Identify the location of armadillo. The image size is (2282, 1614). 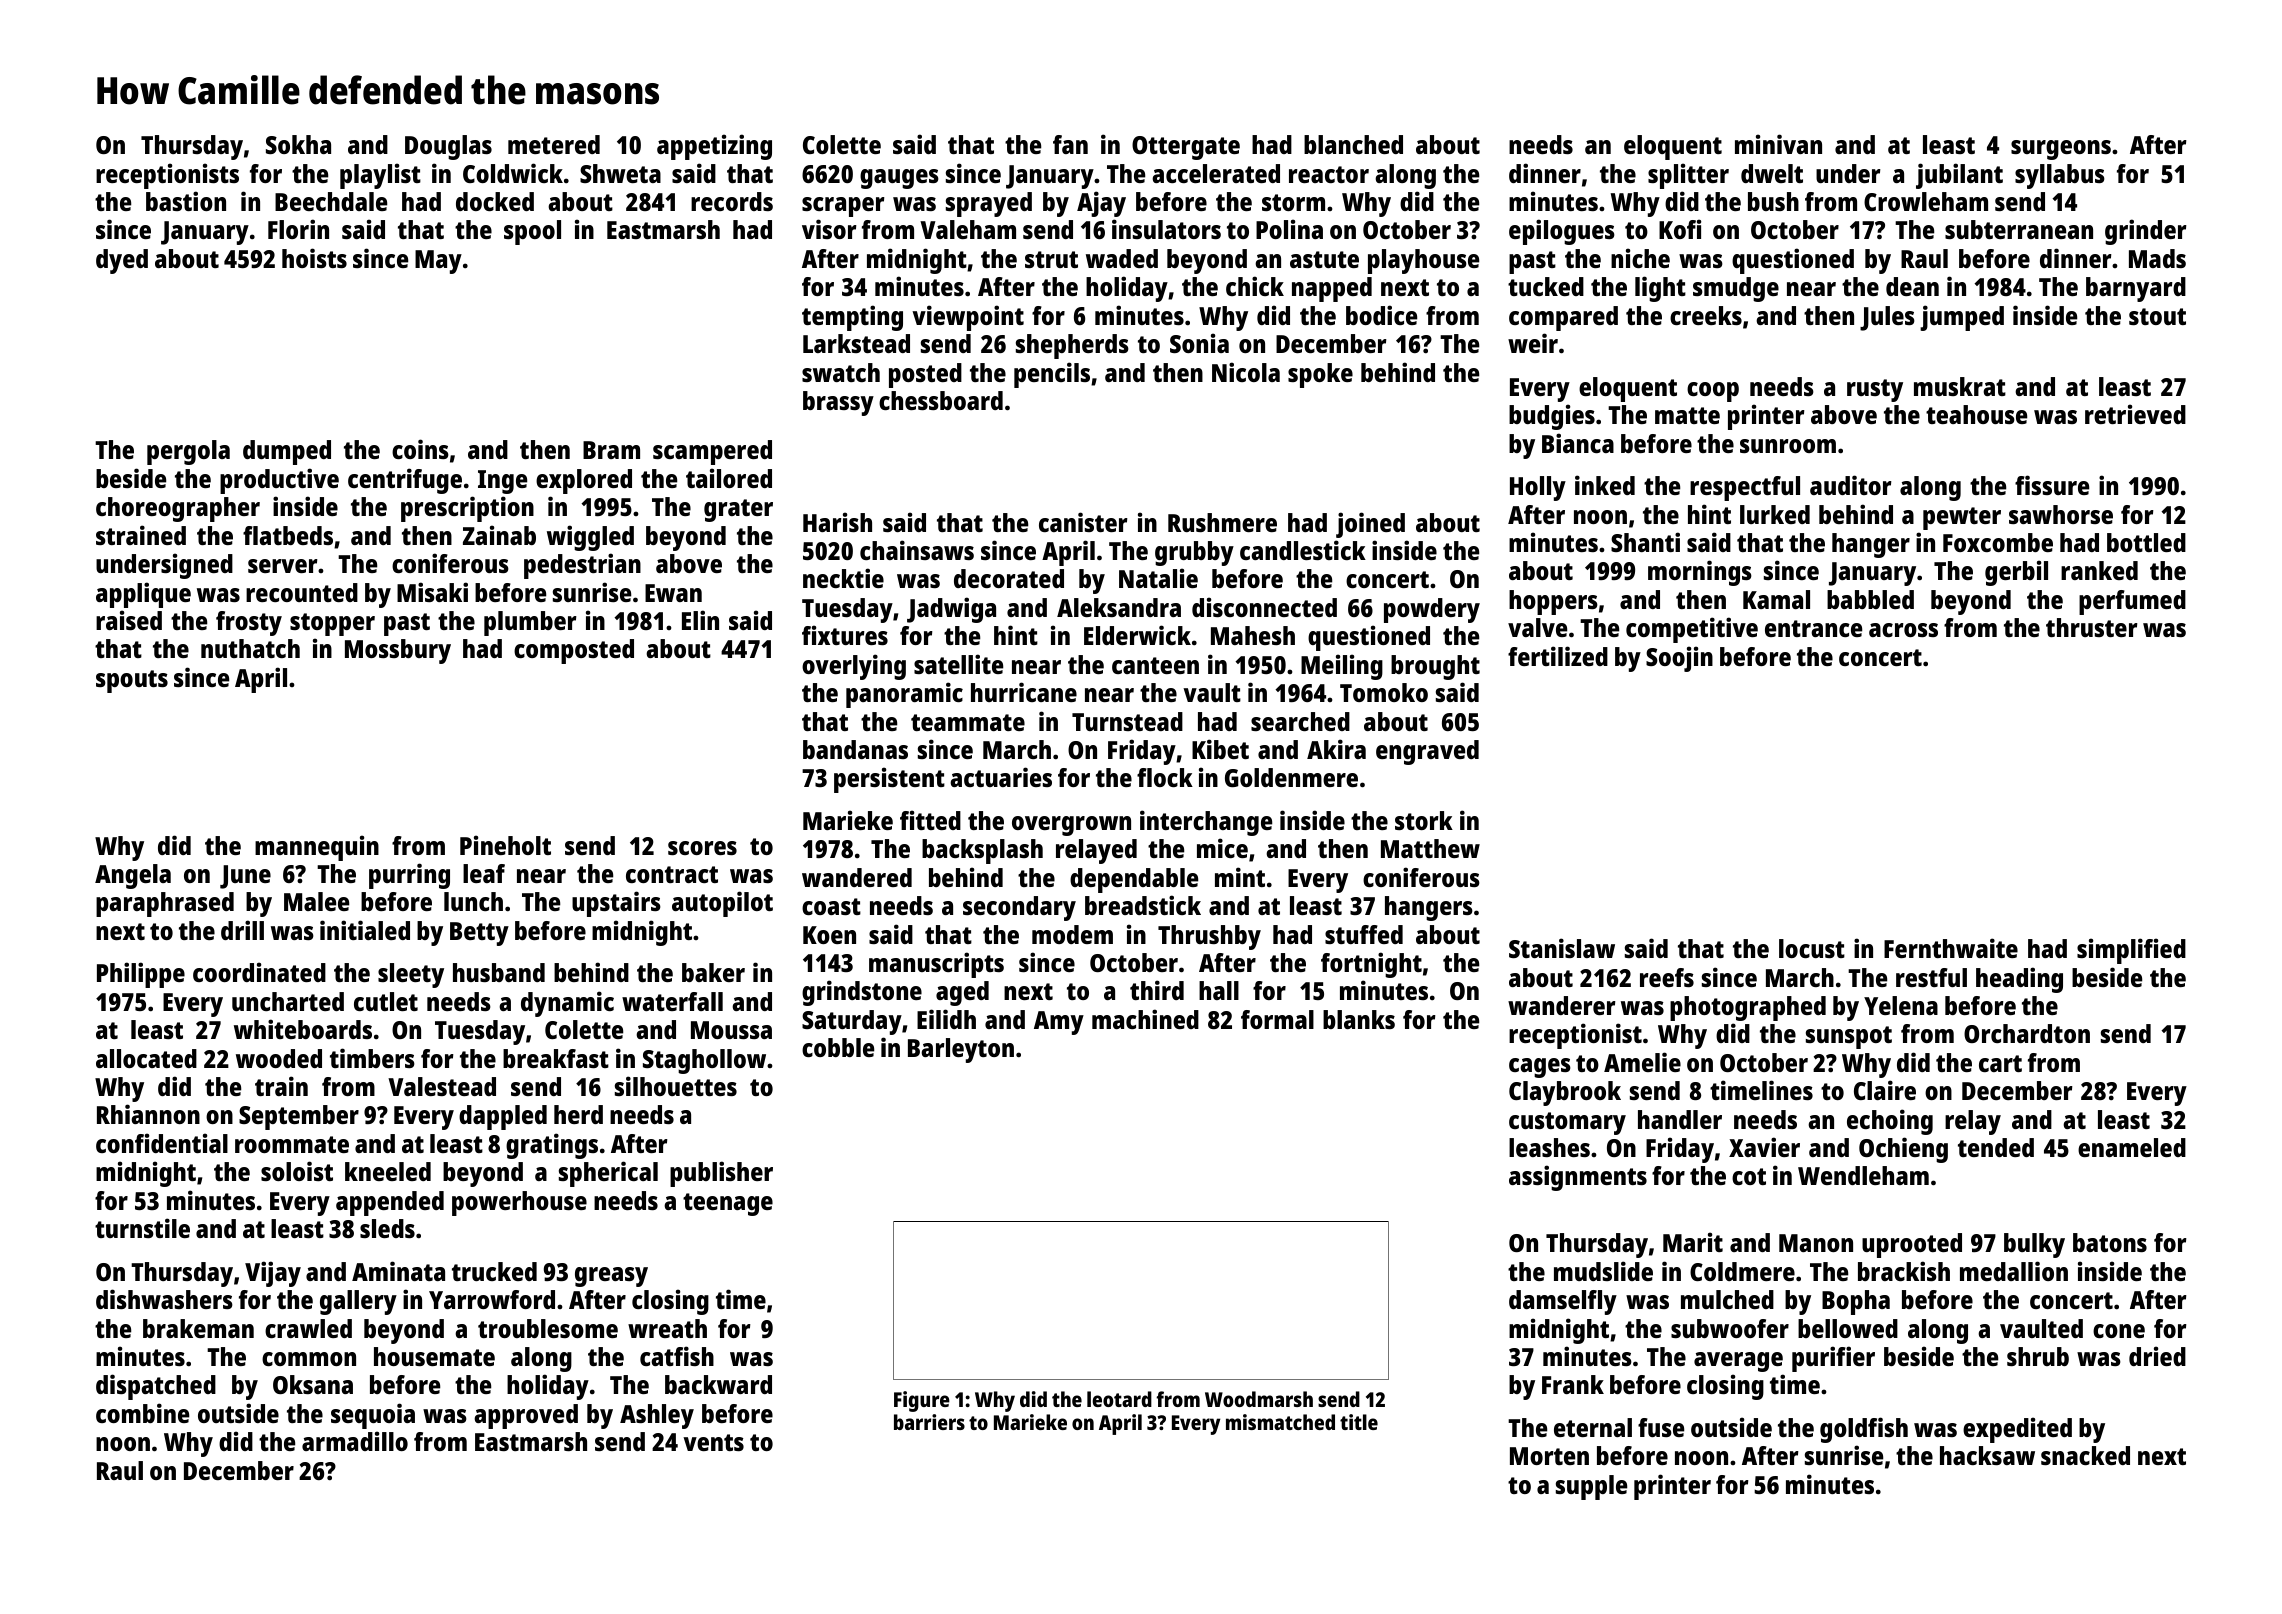
(355, 1441).
